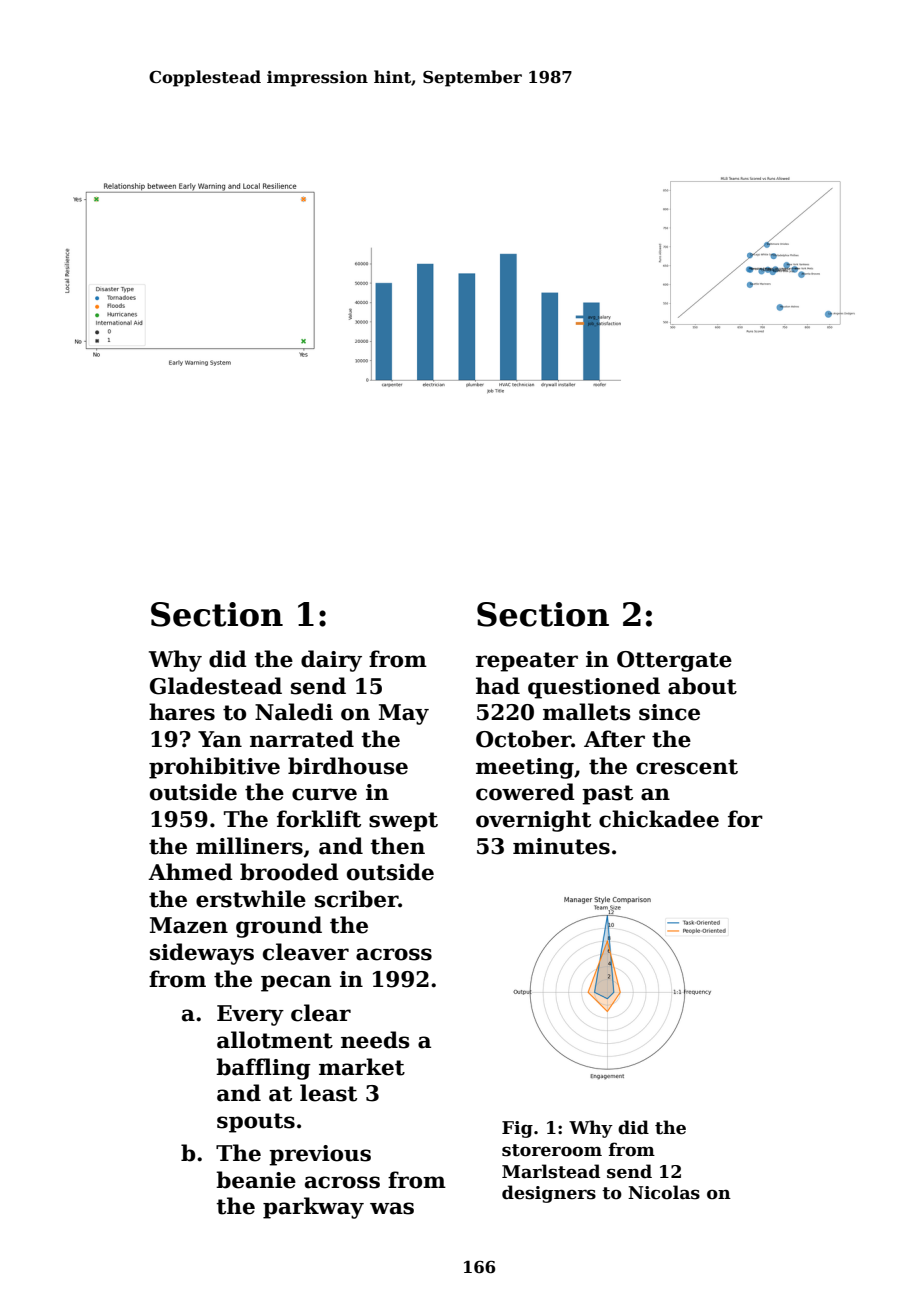 Image resolution: width=924 pixels, height=1311 pixels. What do you see at coordinates (328, 1093) in the image?
I see `least` at bounding box center [328, 1093].
